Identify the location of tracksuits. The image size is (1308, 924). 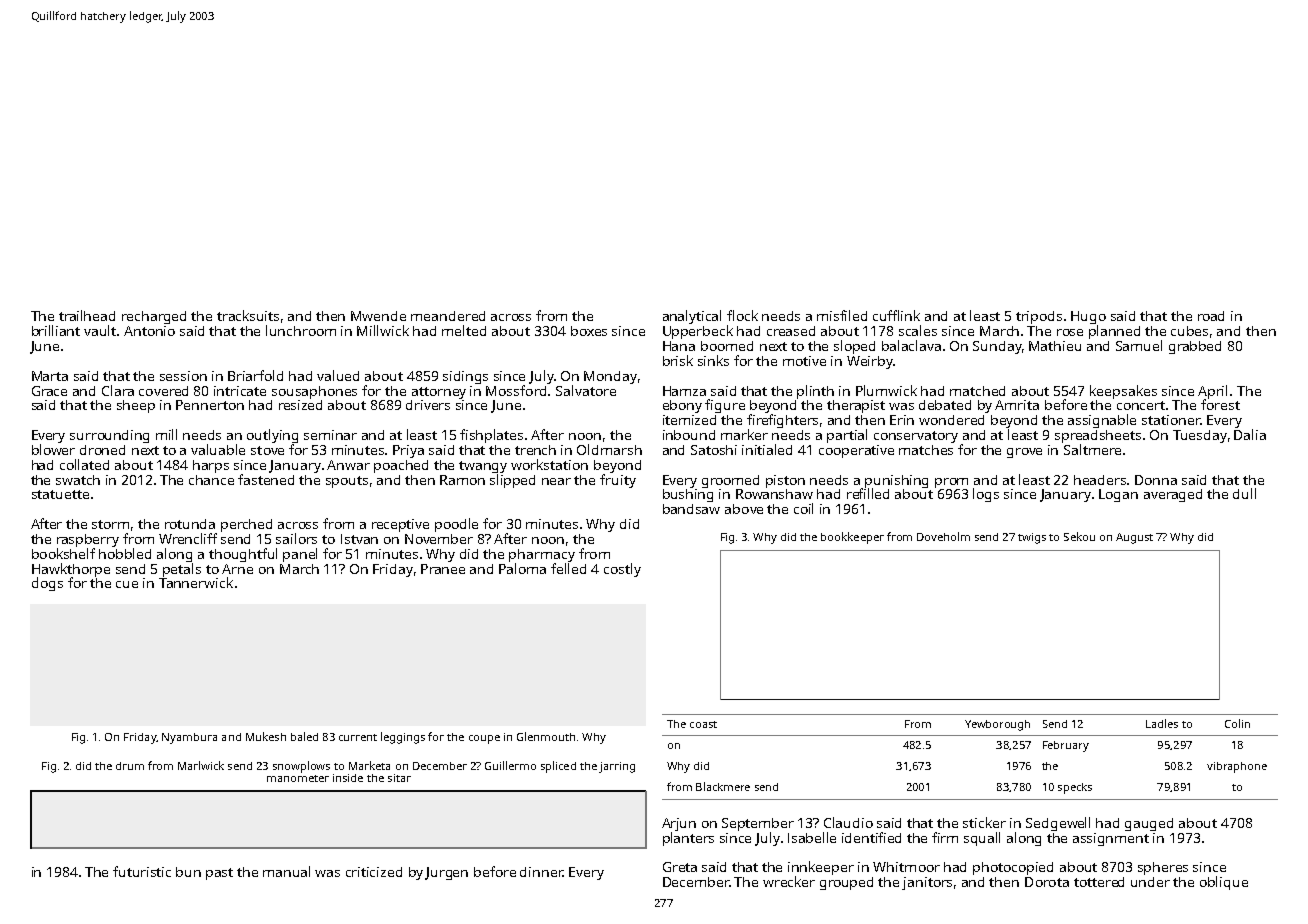
(248, 315).
